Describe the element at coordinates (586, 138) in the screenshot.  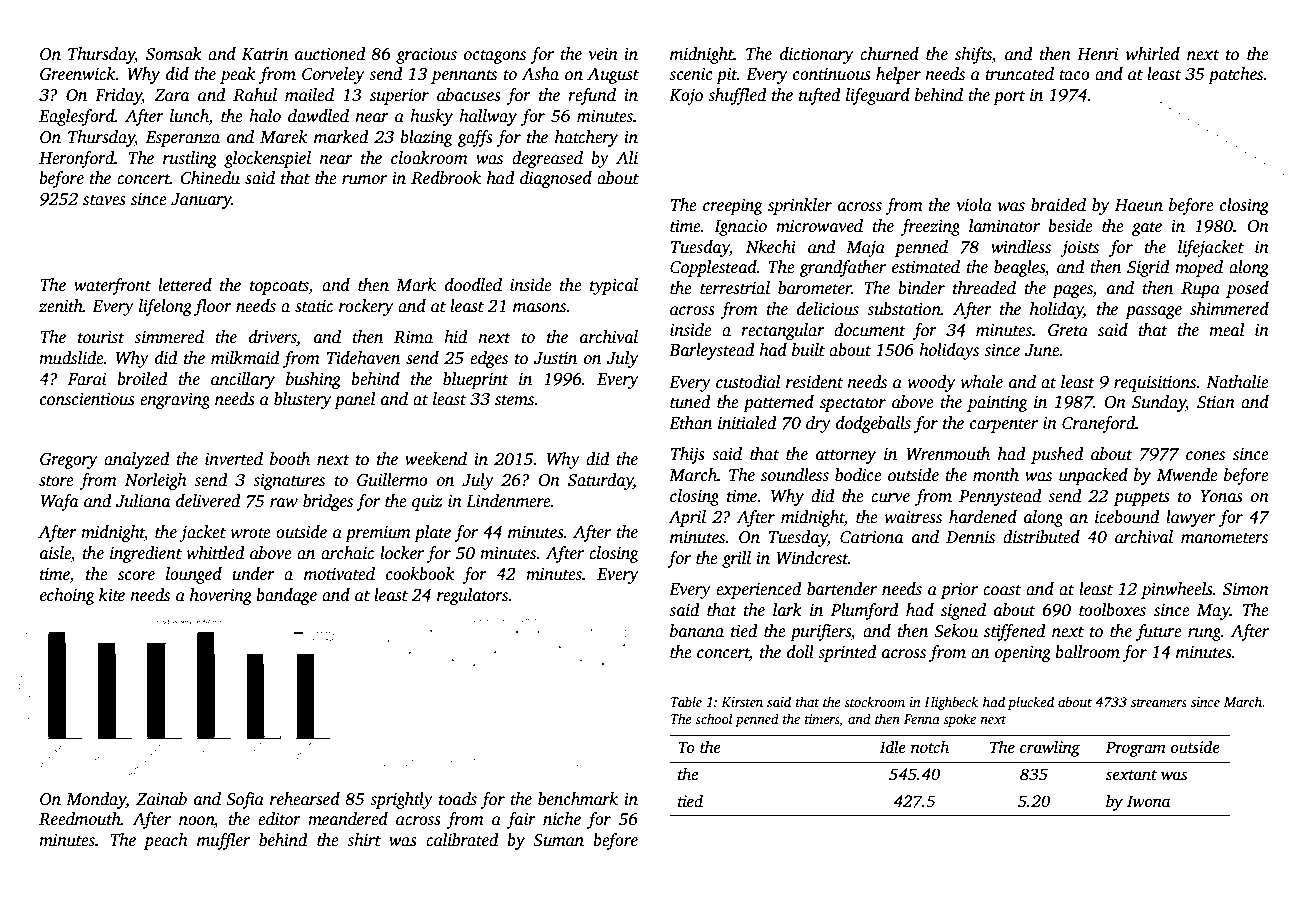
I see `hatchery` at that location.
